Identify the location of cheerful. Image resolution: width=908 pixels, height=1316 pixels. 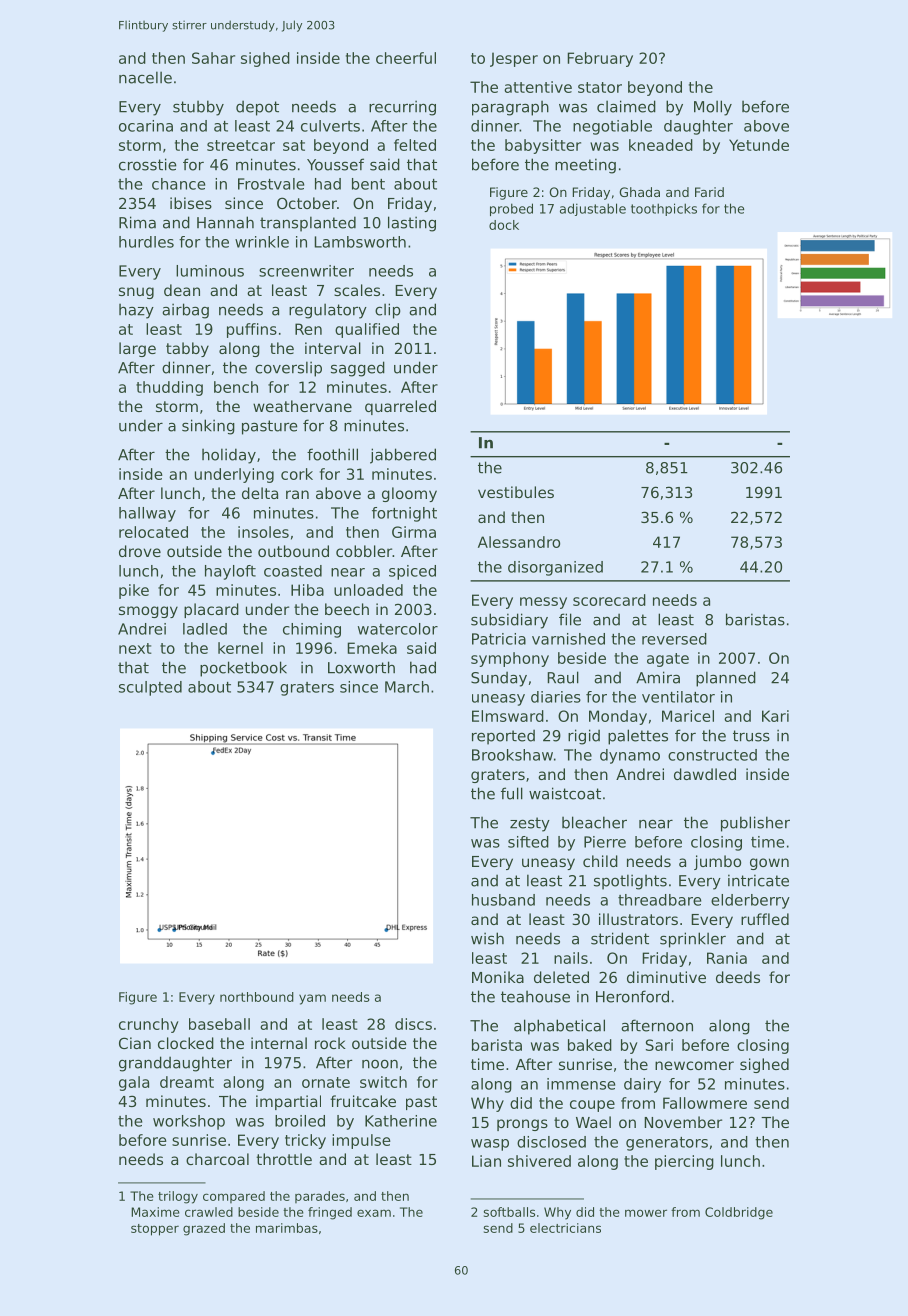
(406, 58).
